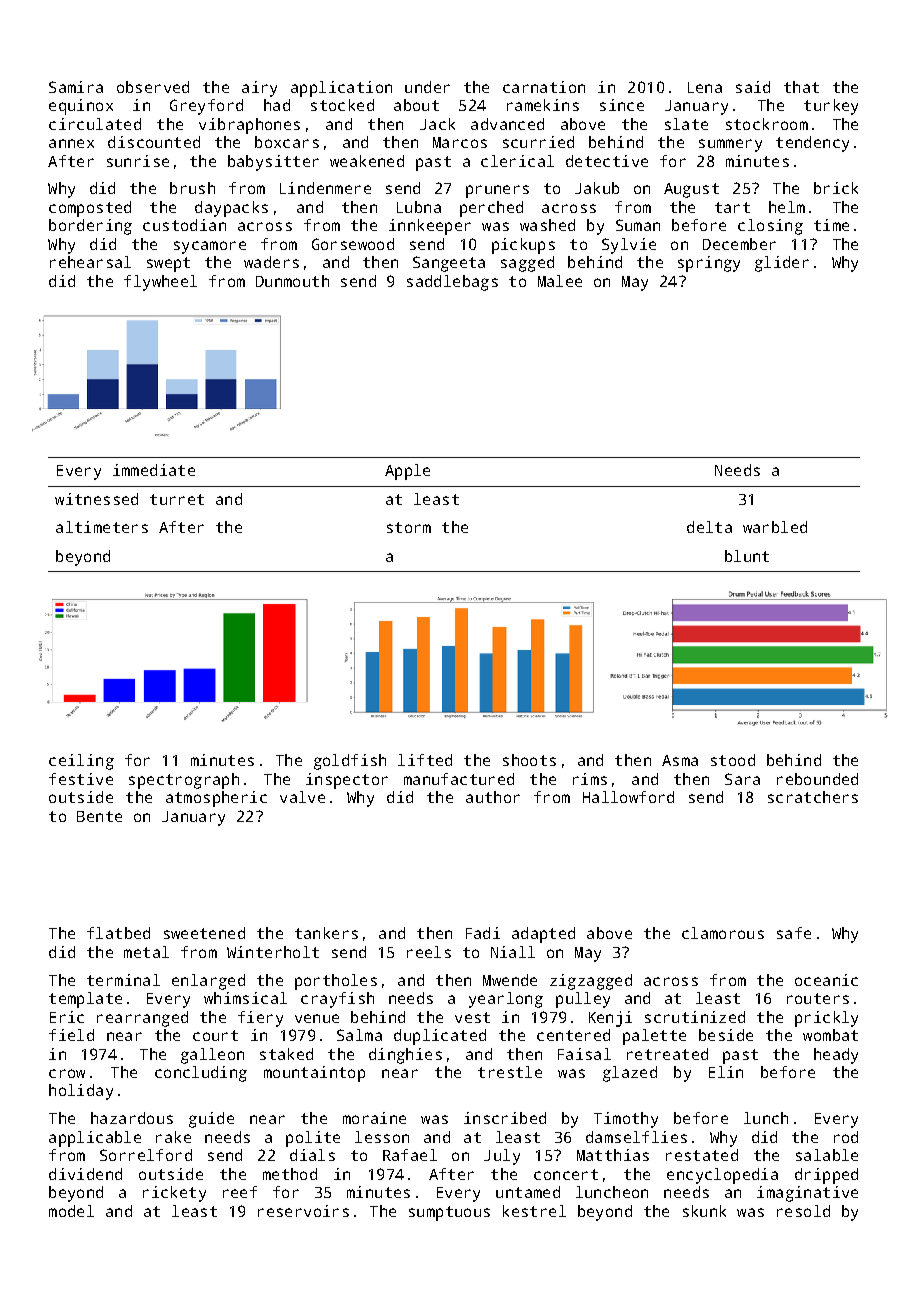 The width and height of the page is (908, 1316). I want to click on Jack, so click(437, 124).
